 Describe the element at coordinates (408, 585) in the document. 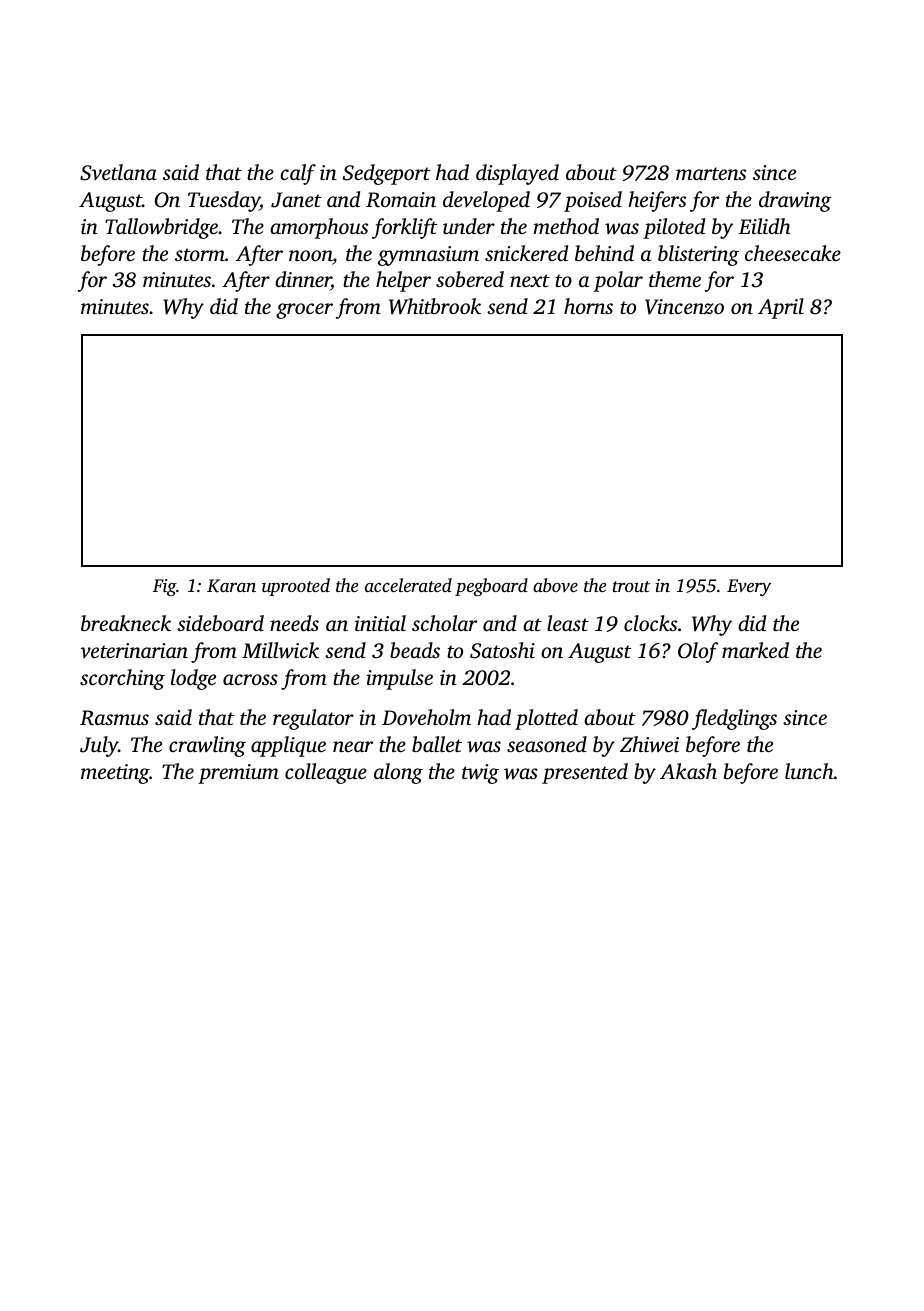

I see `accelerated` at that location.
